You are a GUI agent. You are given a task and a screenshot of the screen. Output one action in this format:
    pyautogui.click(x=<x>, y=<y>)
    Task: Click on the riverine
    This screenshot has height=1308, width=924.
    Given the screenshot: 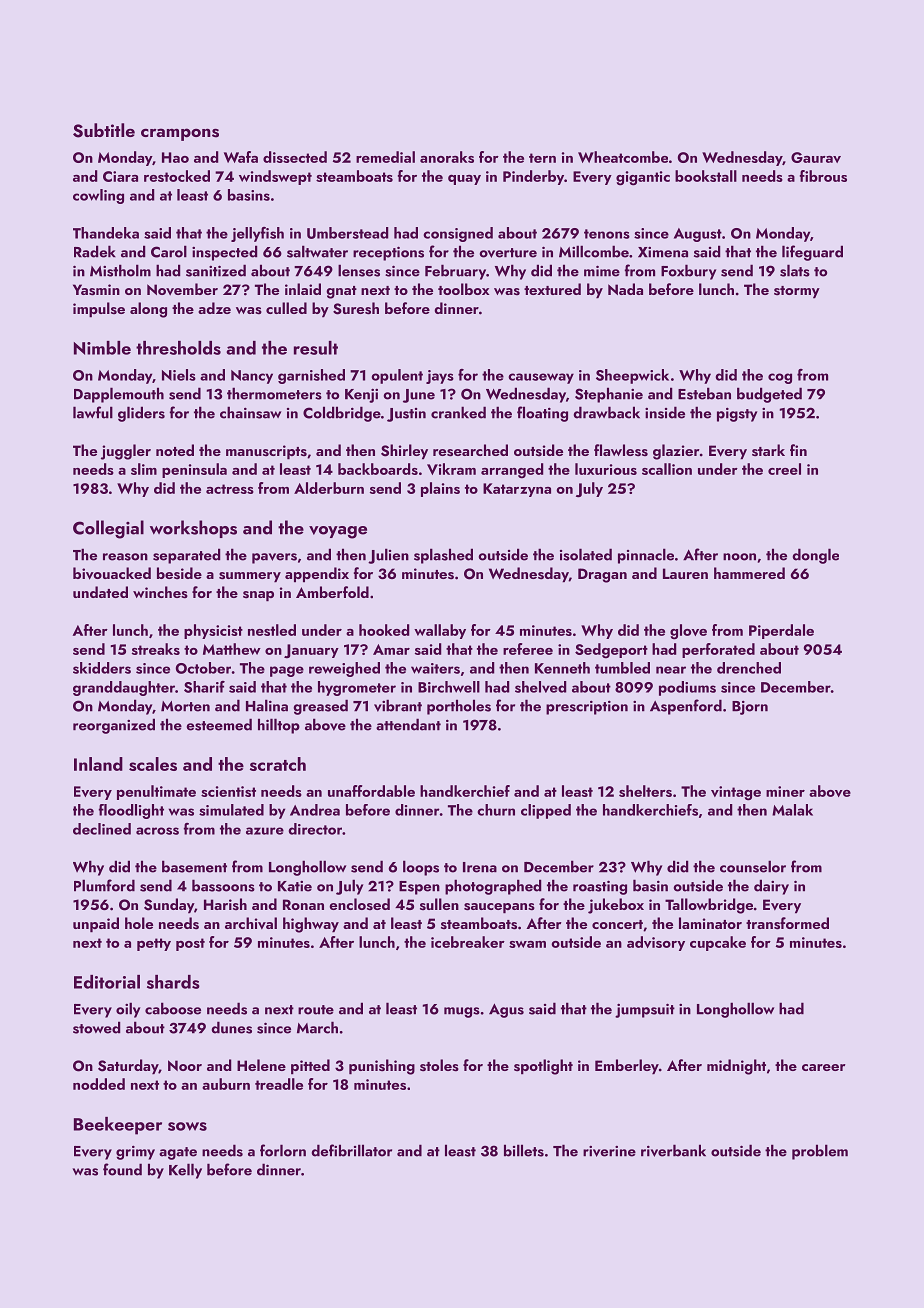 What is the action you would take?
    pyautogui.click(x=609, y=1151)
